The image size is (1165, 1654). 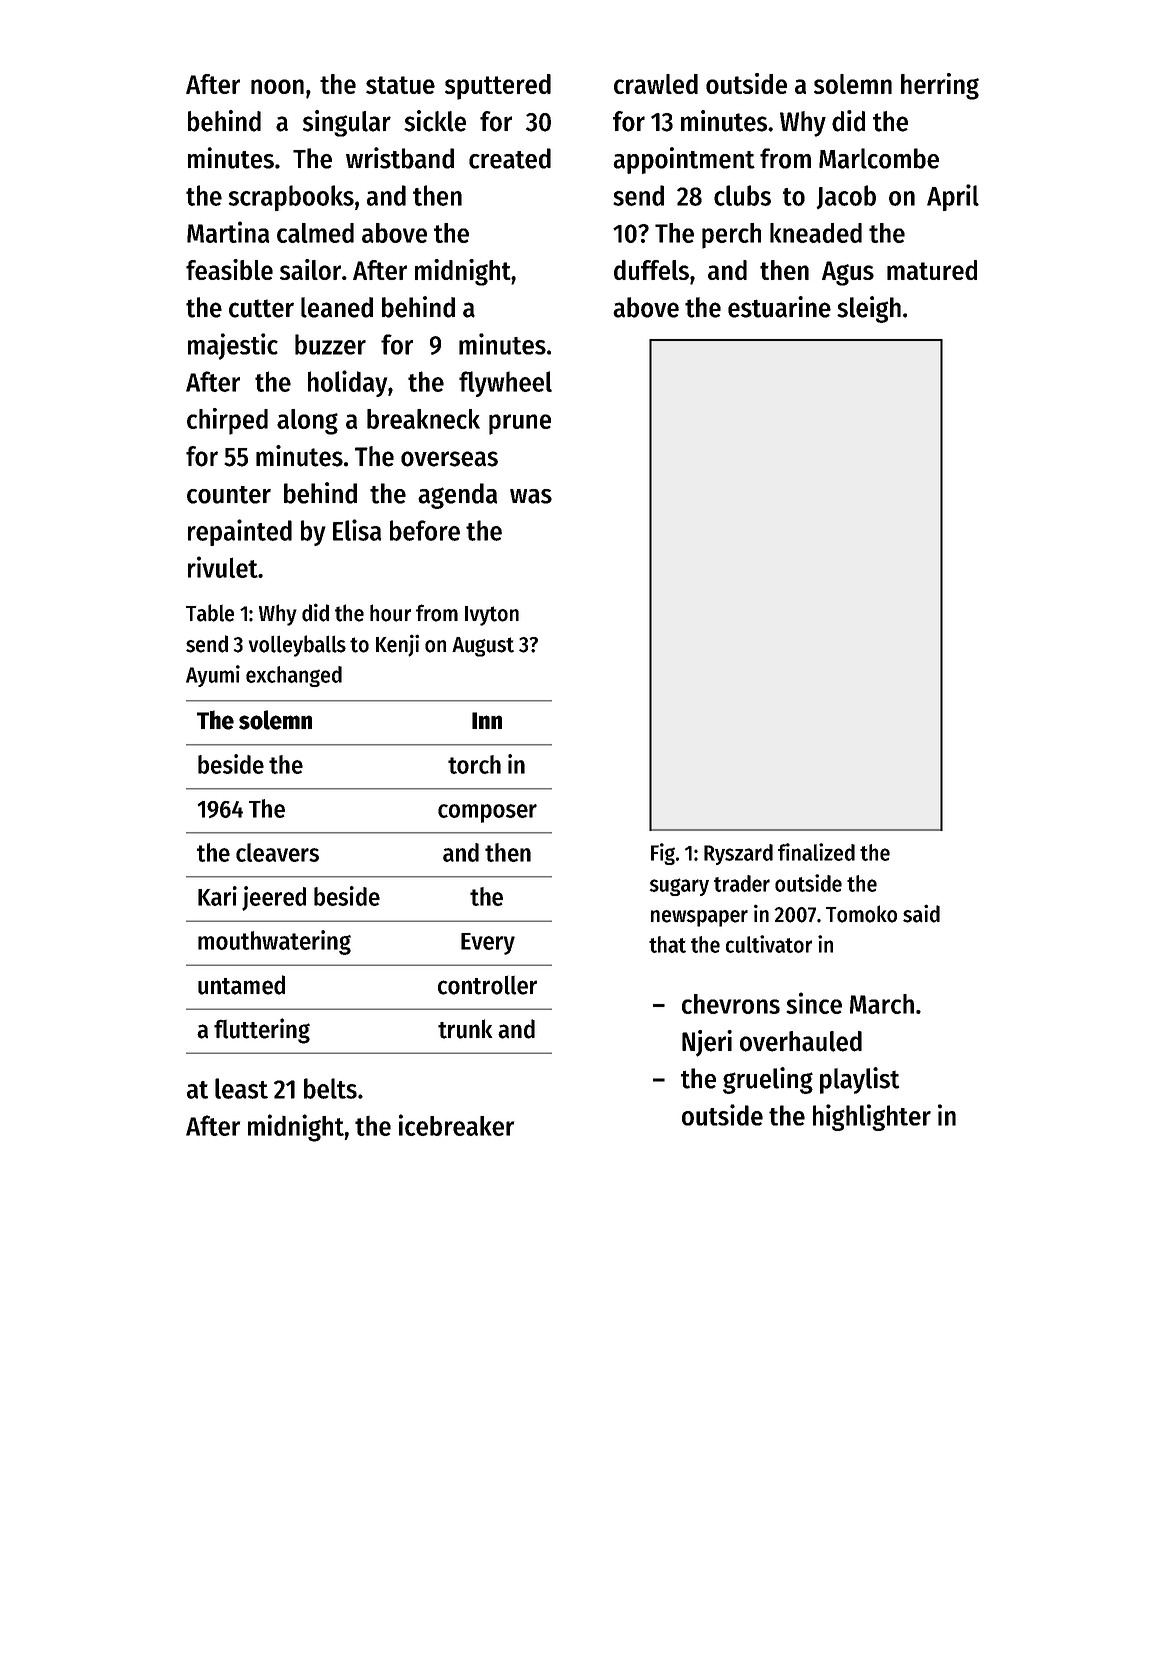 What do you see at coordinates (474, 764) in the page?
I see `torch` at bounding box center [474, 764].
